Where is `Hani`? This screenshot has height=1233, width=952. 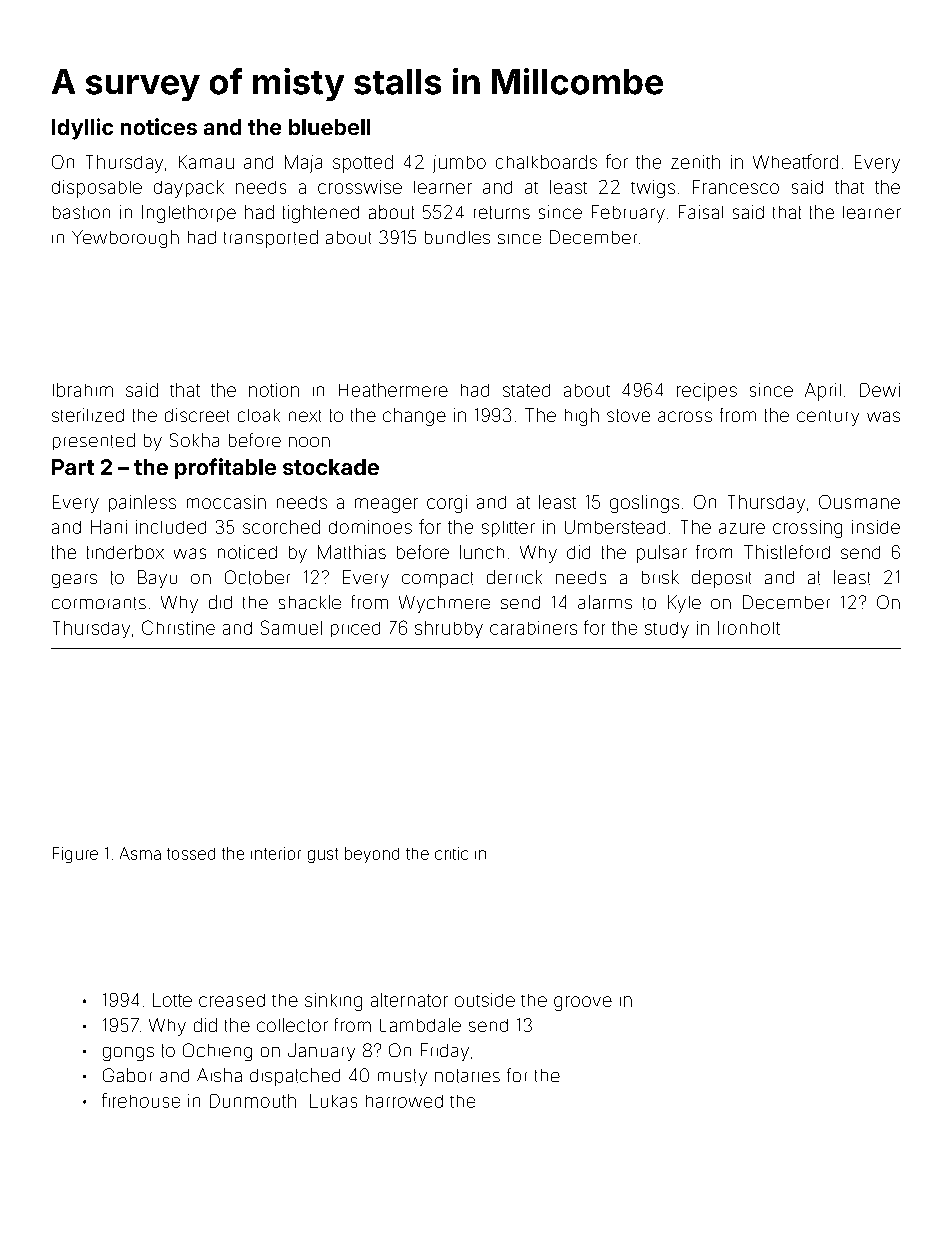 Hani is located at coordinates (109, 527).
